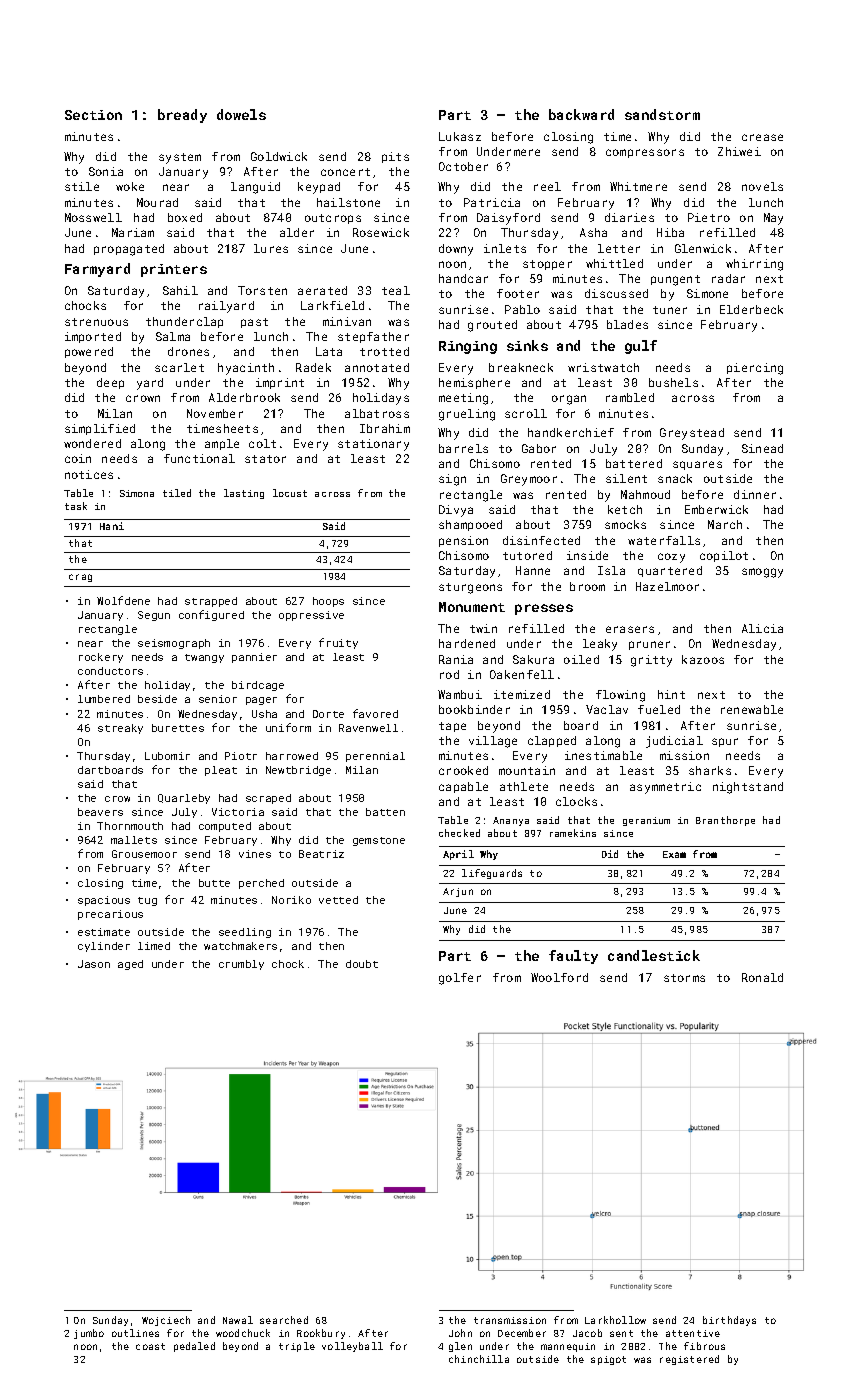 The height and width of the screenshot is (1400, 849). What do you see at coordinates (104, 932) in the screenshot?
I see `estimate` at bounding box center [104, 932].
